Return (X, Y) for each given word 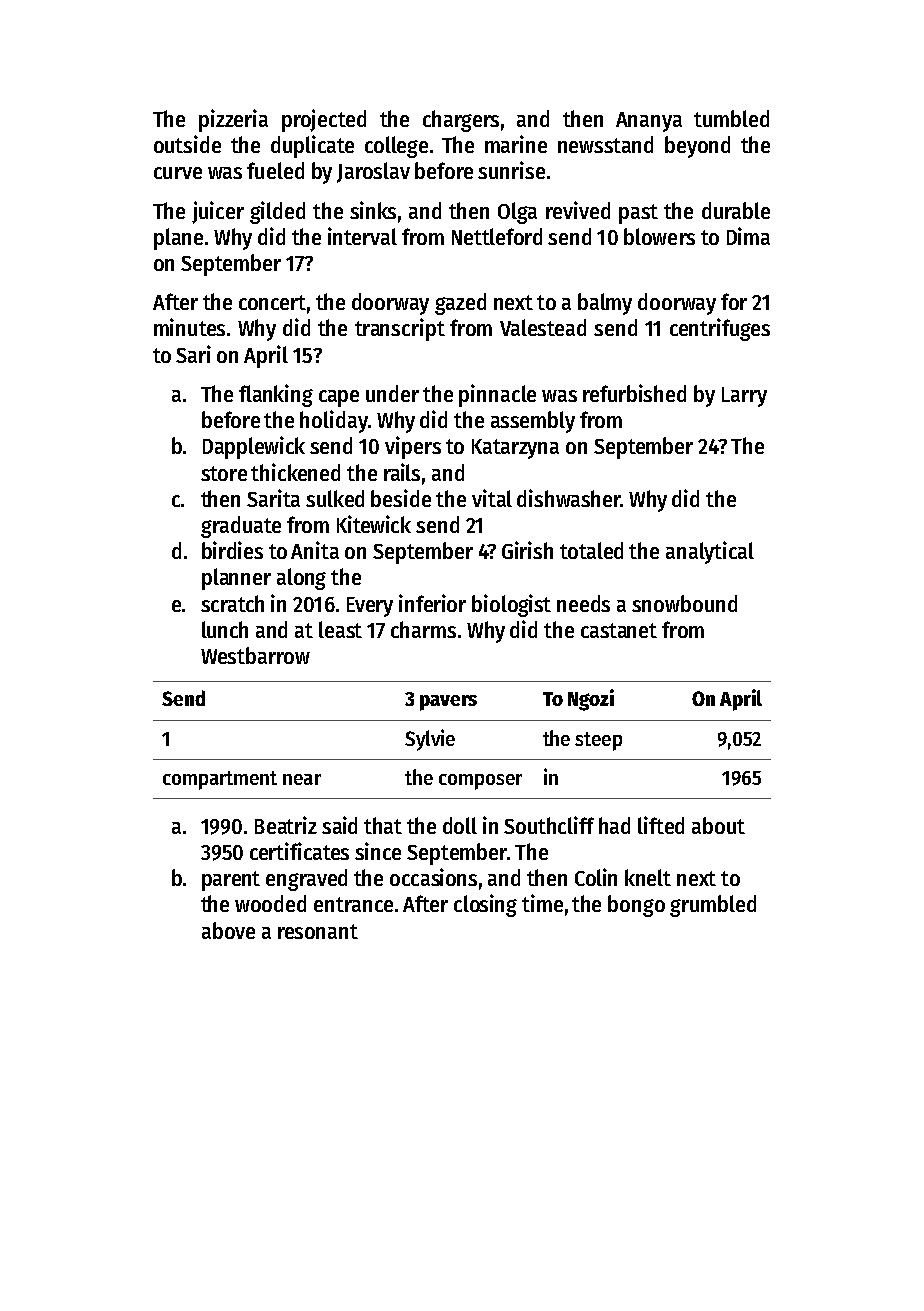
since (378, 851)
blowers (659, 236)
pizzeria (233, 120)
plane (178, 239)
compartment (220, 780)
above (228, 930)
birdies (232, 550)
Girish (527, 550)
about (718, 825)
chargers (461, 121)
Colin (596, 877)
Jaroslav (373, 172)
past (638, 214)
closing (485, 905)
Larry (744, 397)
